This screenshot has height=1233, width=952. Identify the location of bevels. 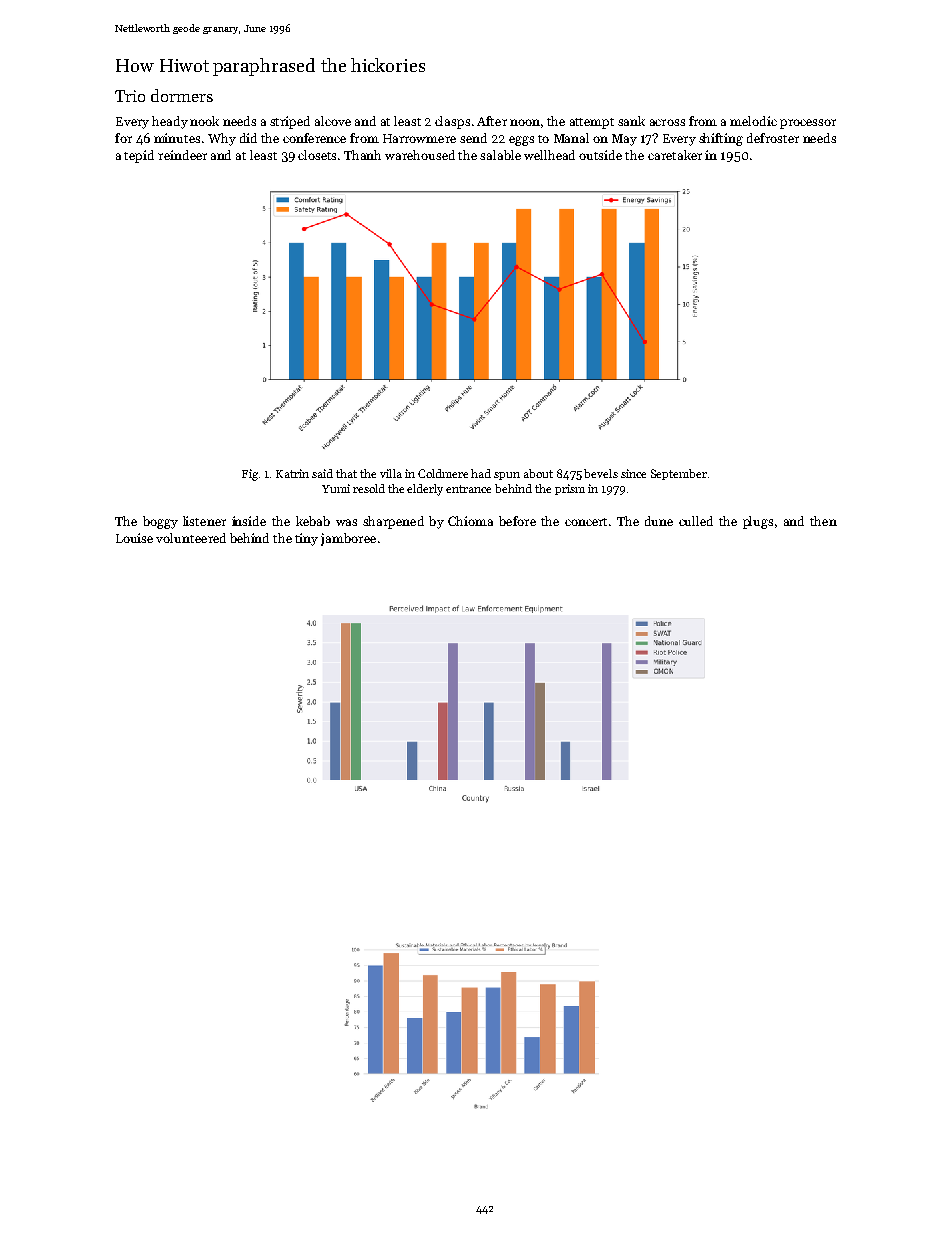
(601, 473).
